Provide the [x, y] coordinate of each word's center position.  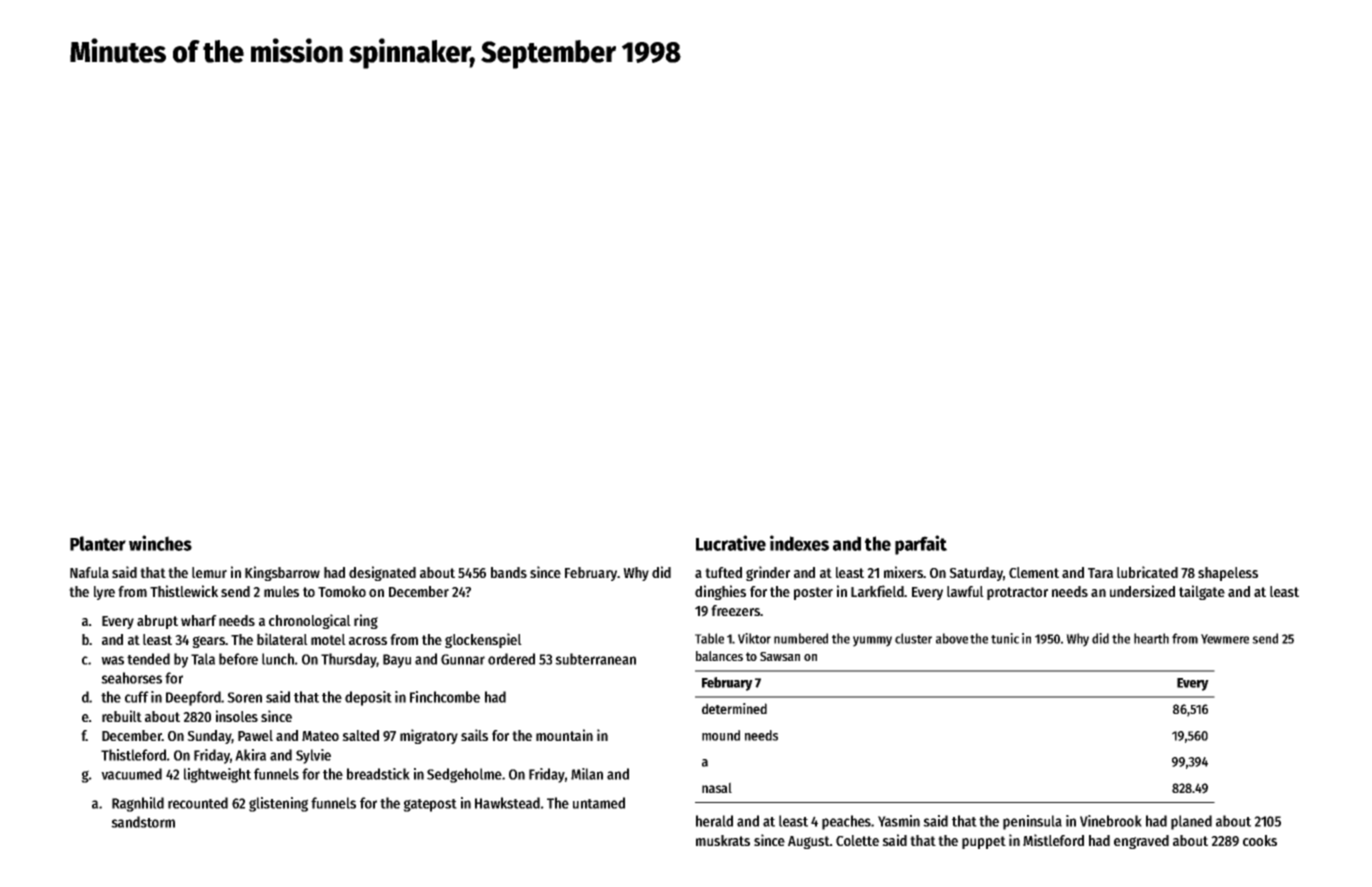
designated [382, 573]
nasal [717, 787]
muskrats [723, 840]
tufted [723, 572]
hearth [1151, 638]
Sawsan [780, 656]
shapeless [1228, 574]
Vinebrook [1111, 821]
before [238, 659]
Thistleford [133, 755]
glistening [278, 804]
